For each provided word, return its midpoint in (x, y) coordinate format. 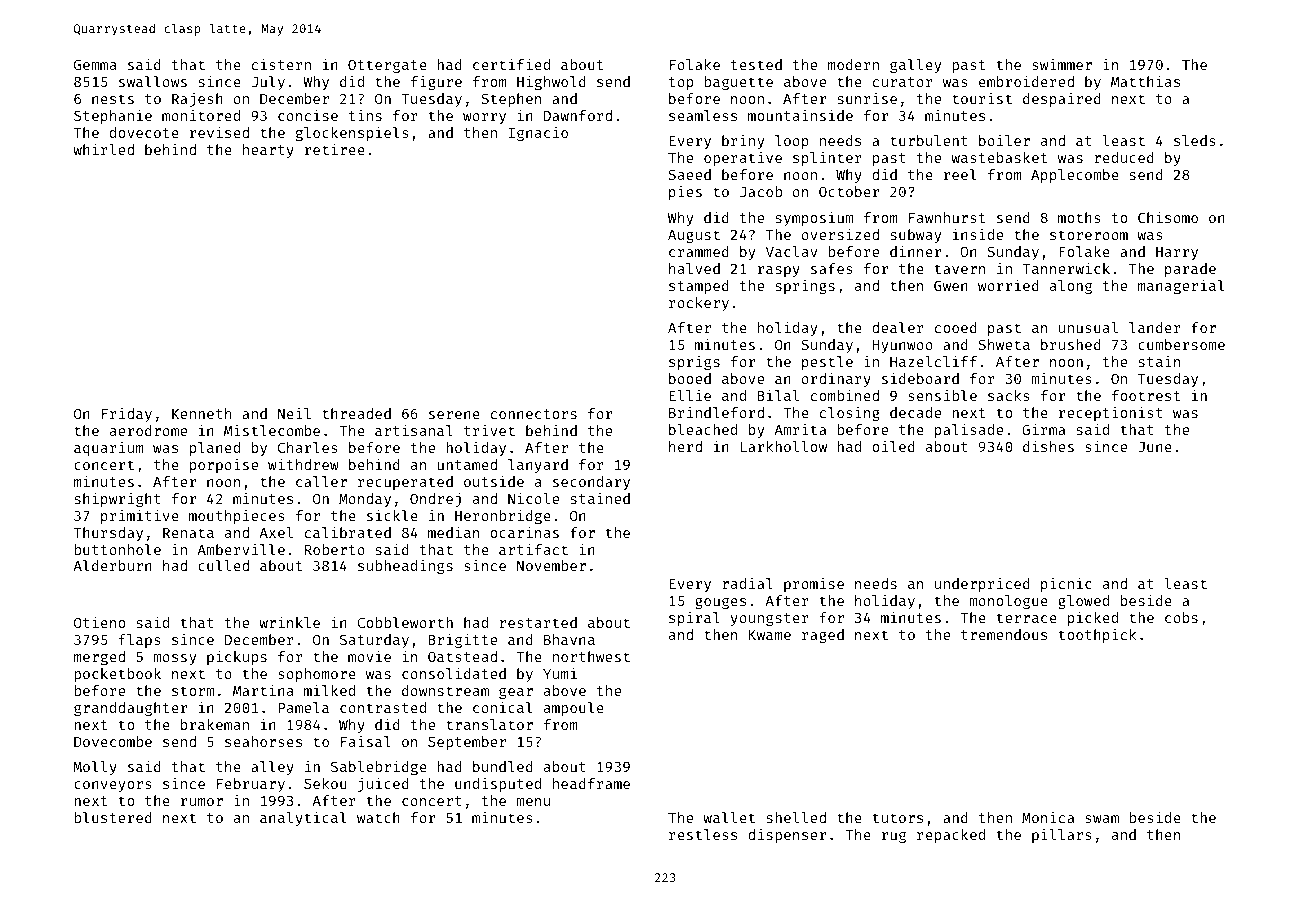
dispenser (787, 836)
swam (1102, 819)
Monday (365, 500)
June (1155, 447)
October (849, 191)
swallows (153, 81)
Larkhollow (784, 446)
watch (378, 817)
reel (960, 174)
